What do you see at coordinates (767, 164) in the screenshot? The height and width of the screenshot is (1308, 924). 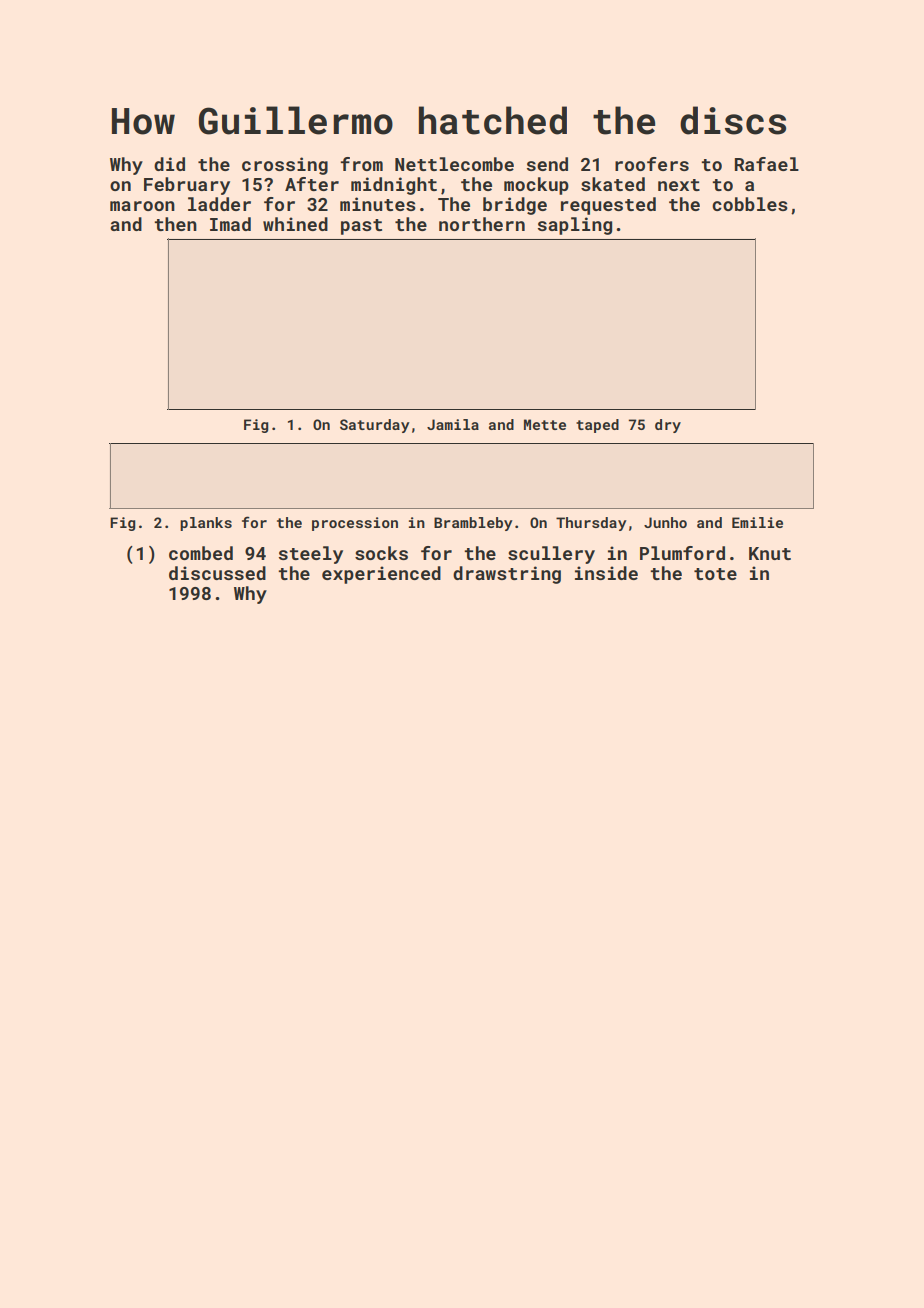 I see `Rafael` at bounding box center [767, 164].
